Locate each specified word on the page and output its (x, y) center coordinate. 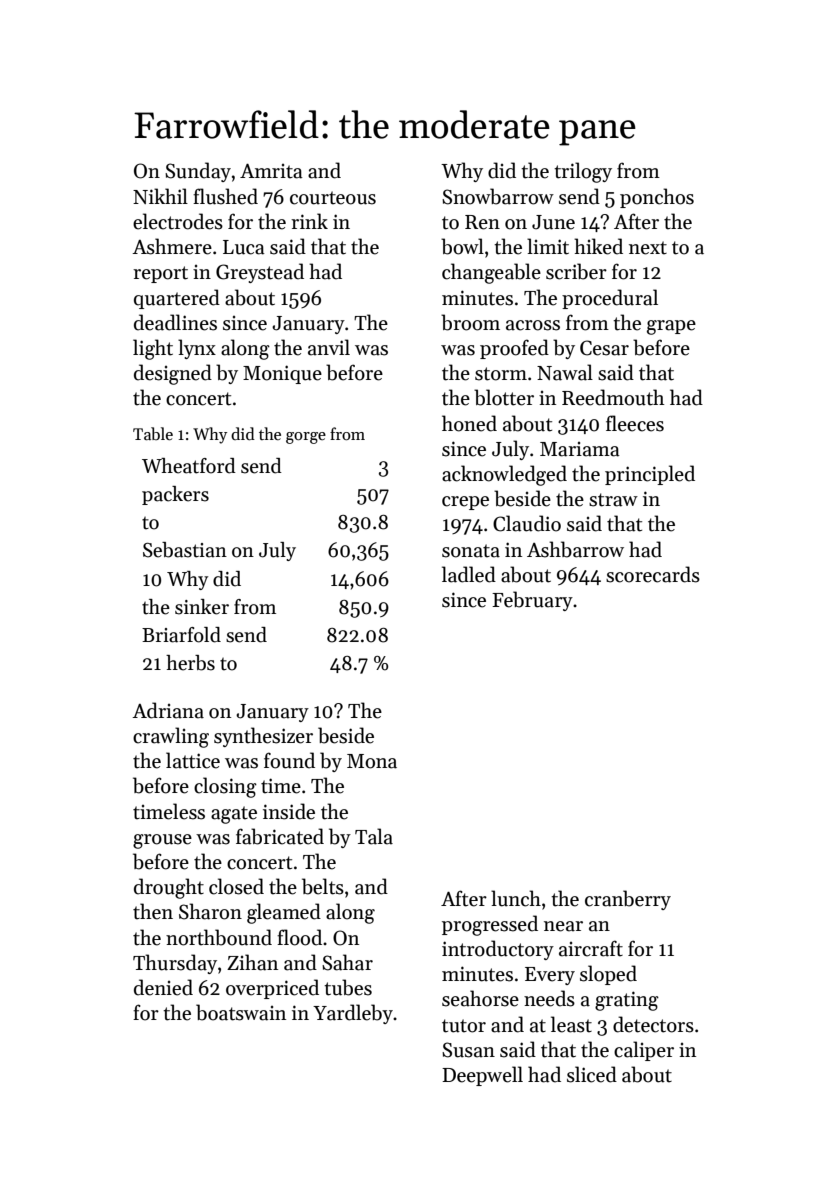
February (532, 601)
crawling (171, 737)
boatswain (241, 1012)
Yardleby (353, 1014)
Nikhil (160, 196)
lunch (516, 898)
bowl (462, 246)
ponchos (657, 198)
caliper (644, 1051)
